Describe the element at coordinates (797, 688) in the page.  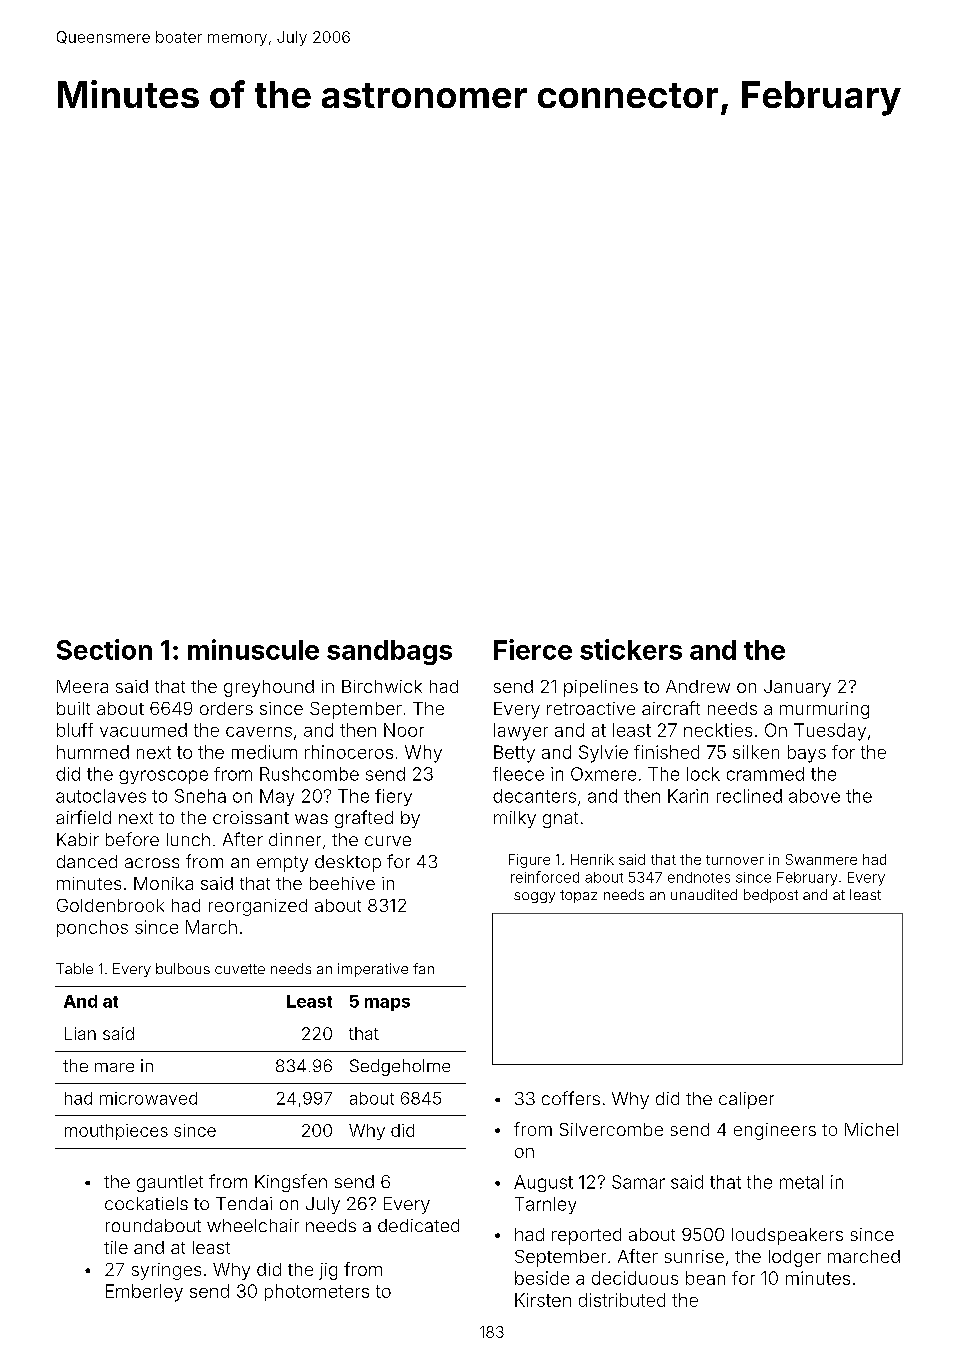
I see `January` at that location.
